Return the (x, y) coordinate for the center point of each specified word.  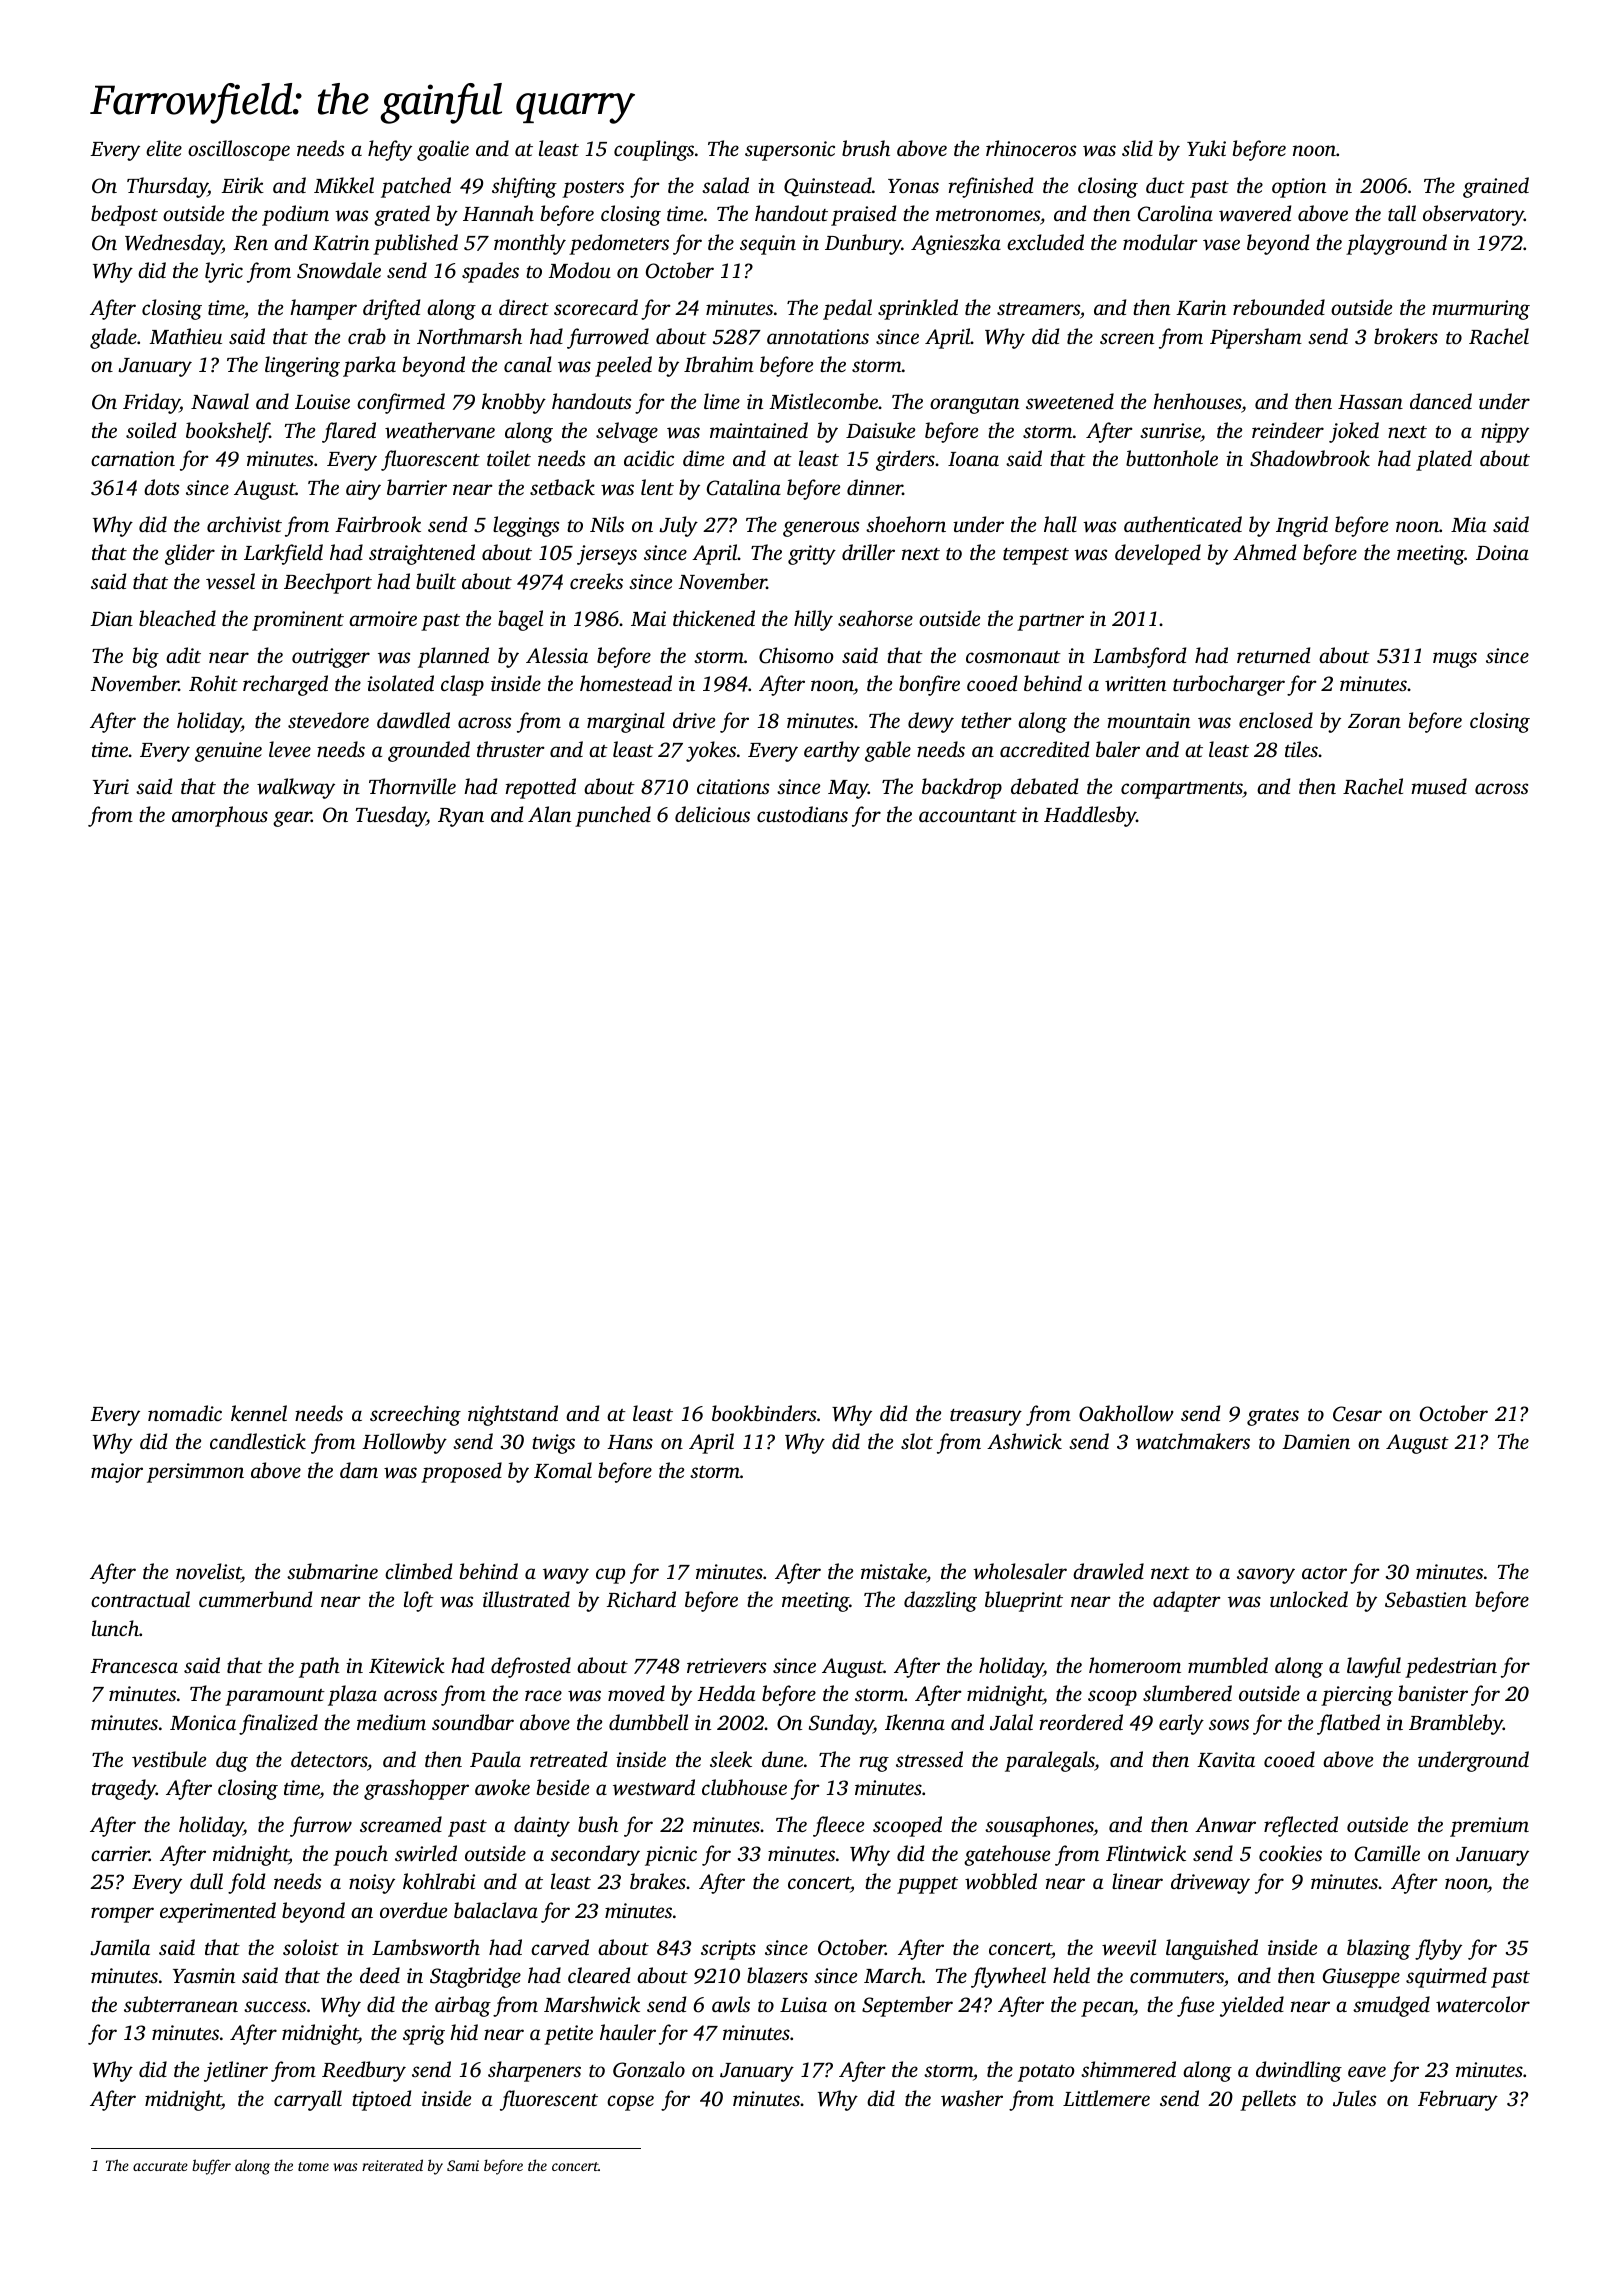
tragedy (124, 1789)
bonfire (929, 685)
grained (1496, 187)
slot (917, 1441)
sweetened (1070, 401)
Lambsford (1139, 657)
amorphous (220, 816)
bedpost (124, 215)
